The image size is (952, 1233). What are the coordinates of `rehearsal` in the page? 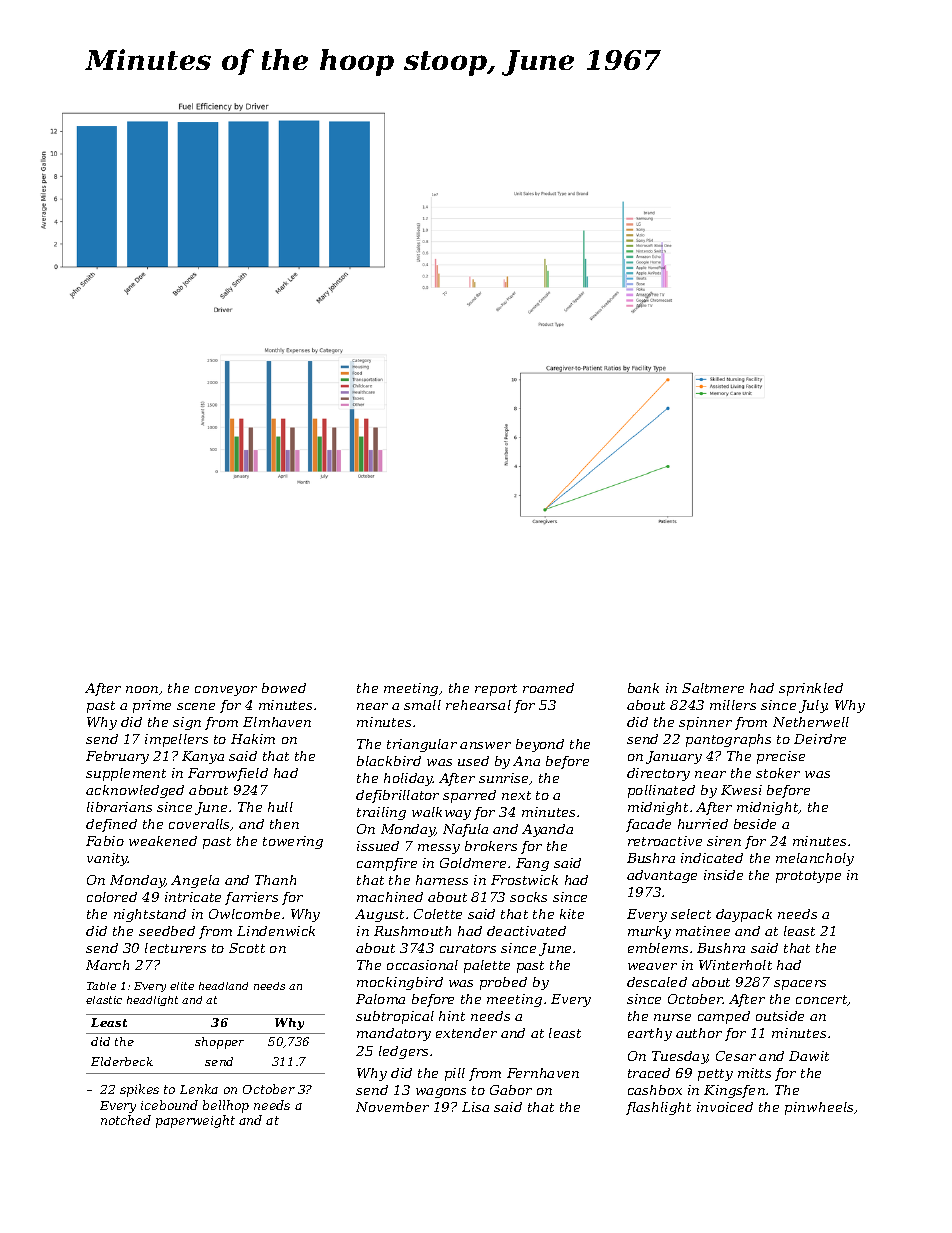 It's located at (478, 705).
